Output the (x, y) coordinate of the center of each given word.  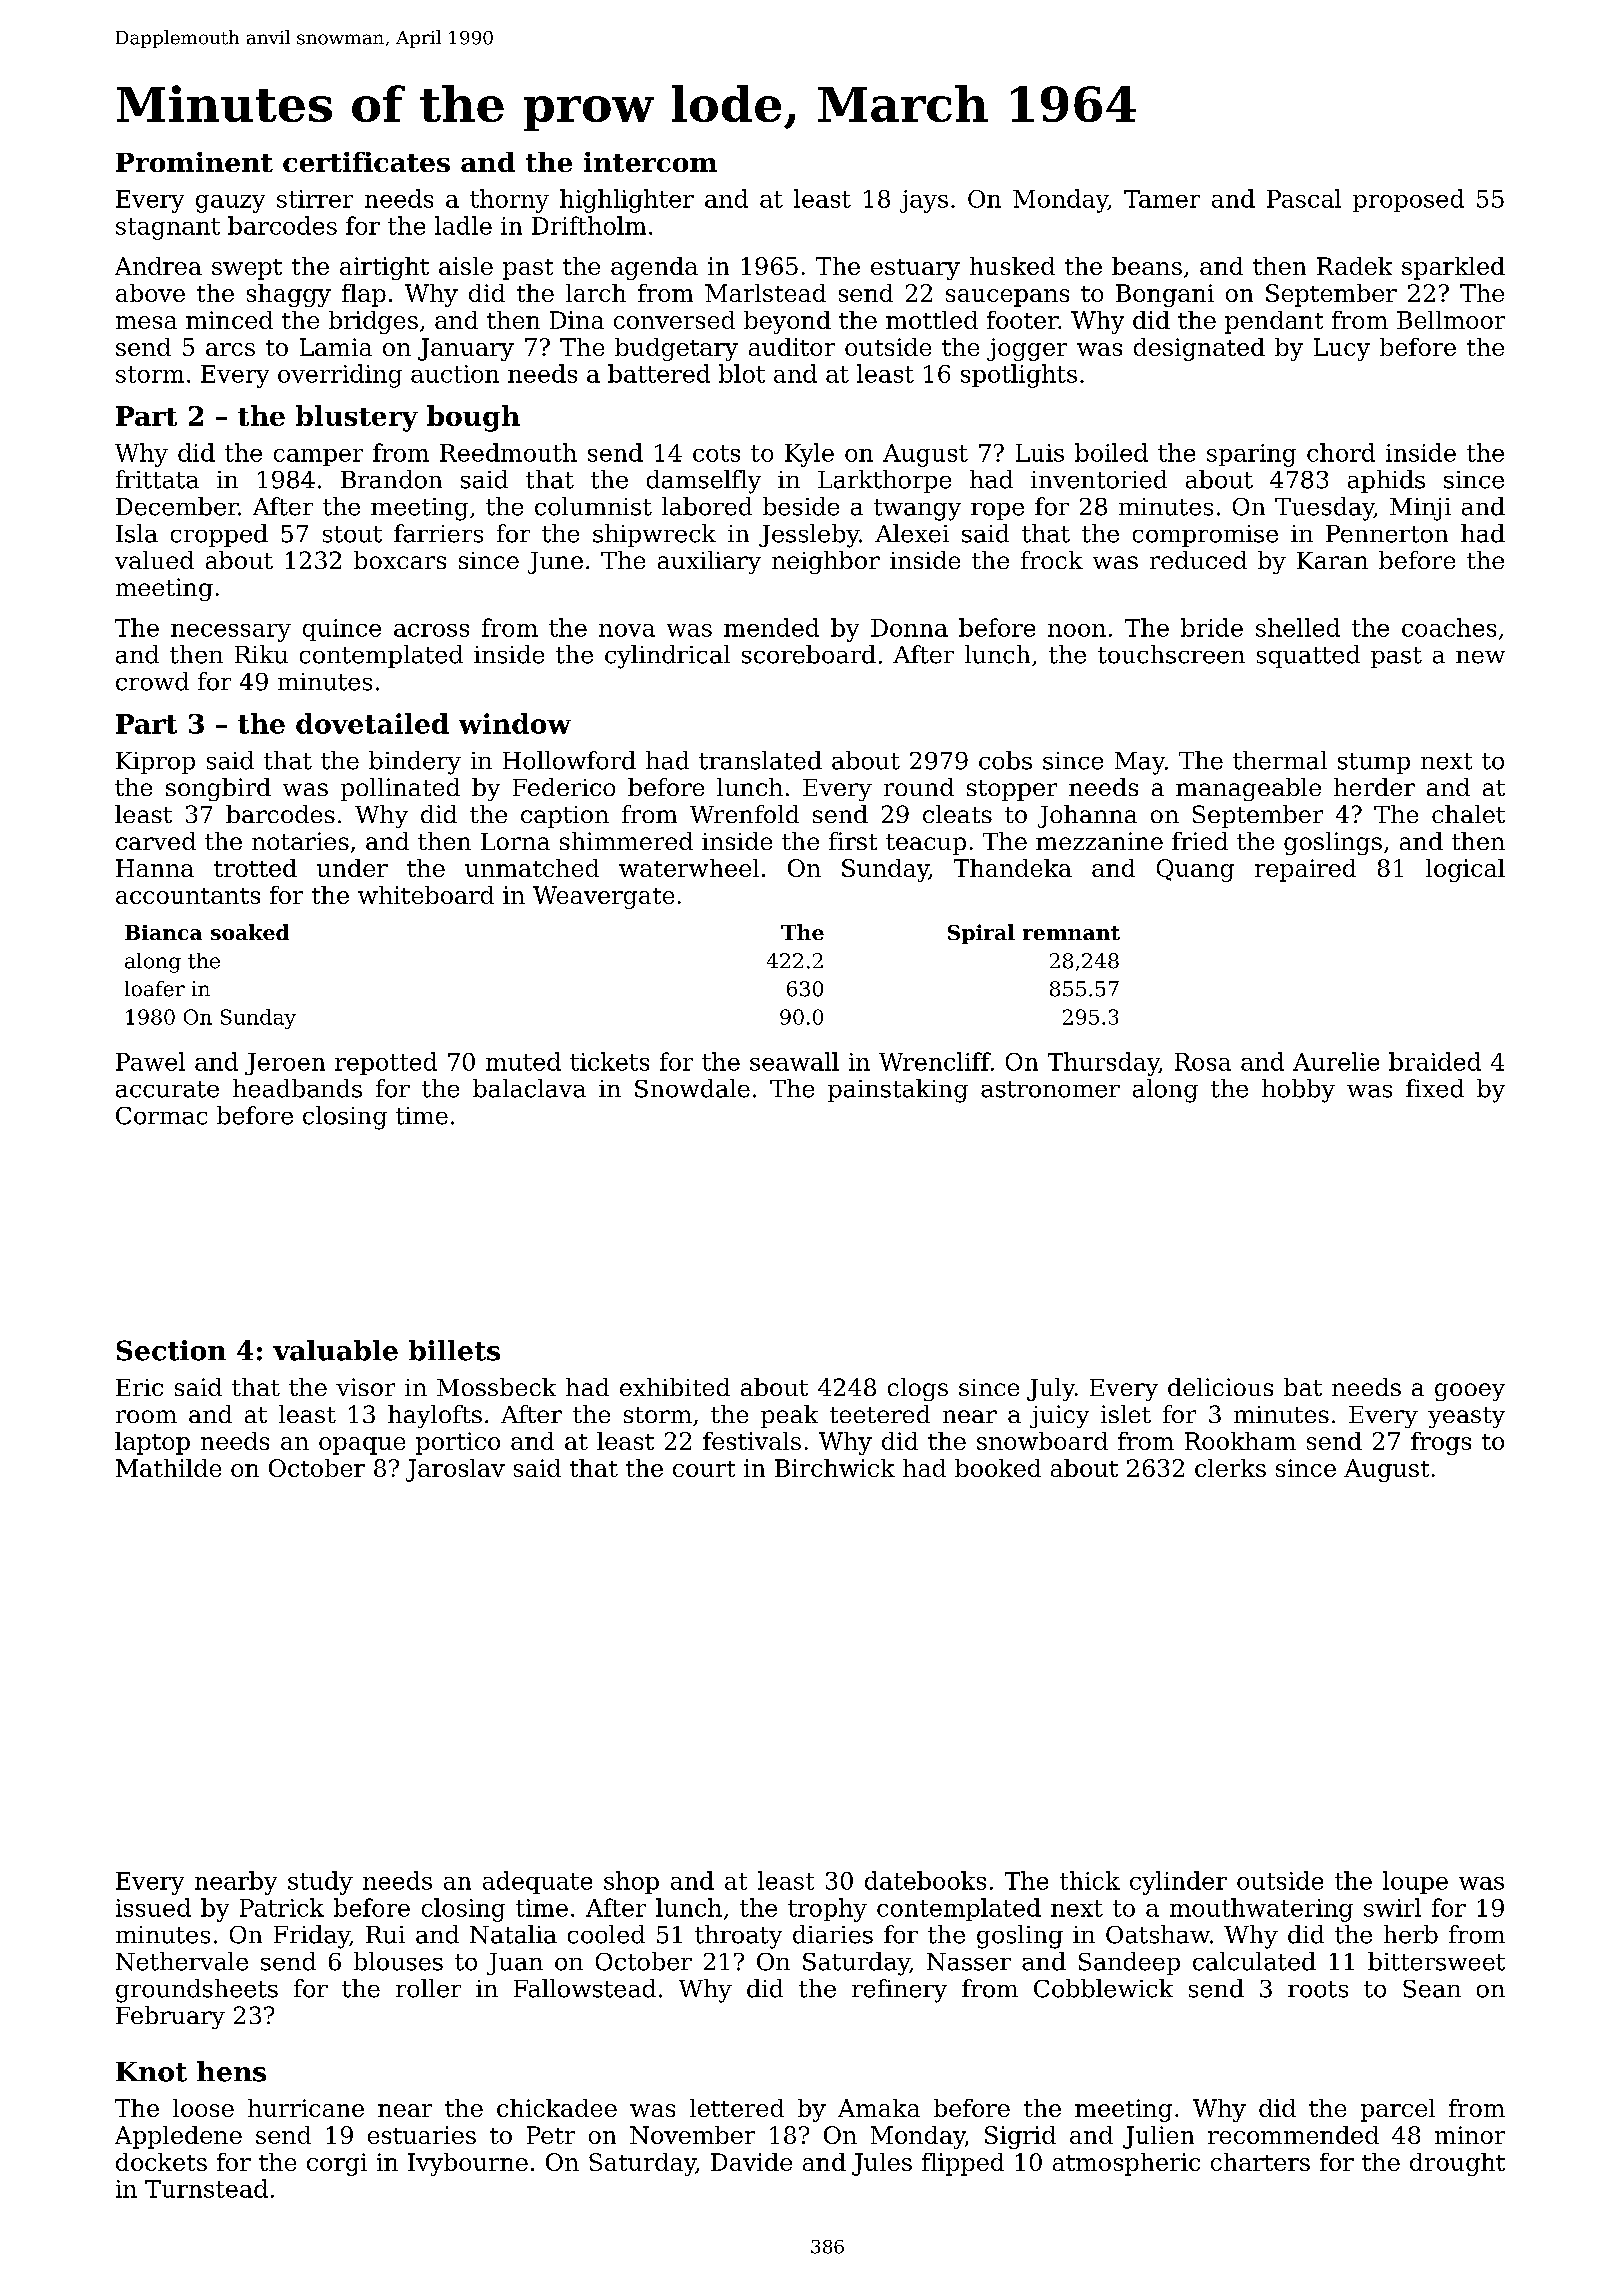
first (853, 841)
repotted (386, 1063)
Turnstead (206, 2188)
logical (1465, 870)
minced (229, 320)
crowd (152, 681)
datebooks (925, 1880)
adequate (537, 1882)
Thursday (1103, 1064)
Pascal (1304, 198)
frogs (1441, 1443)
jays (924, 201)
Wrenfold (744, 814)
